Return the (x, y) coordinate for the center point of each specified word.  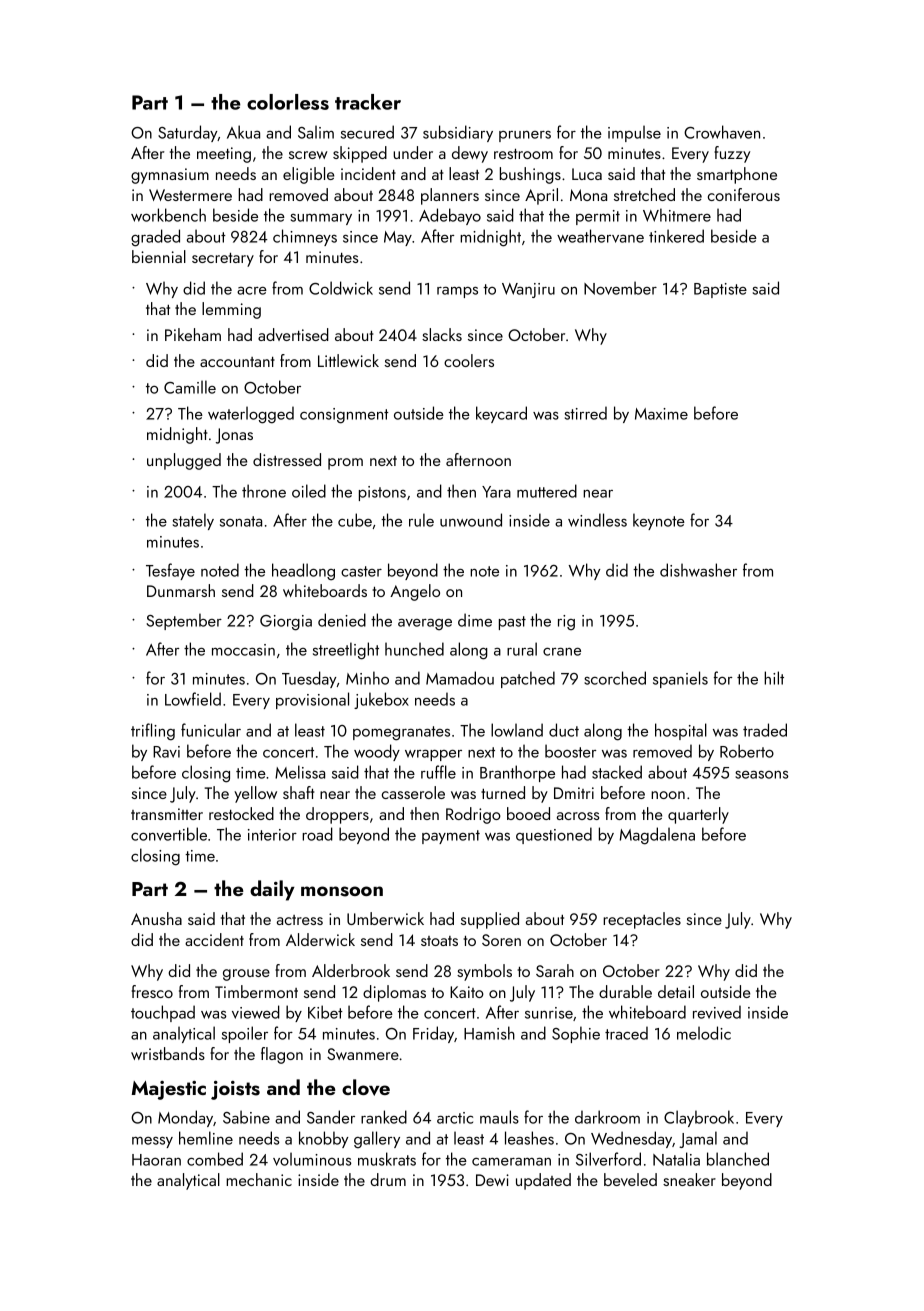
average (425, 625)
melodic (704, 1033)
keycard (501, 414)
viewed (256, 1012)
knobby (324, 1139)
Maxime (661, 414)
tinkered (676, 236)
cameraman (511, 1162)
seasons (762, 775)
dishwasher (698, 570)
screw (308, 155)
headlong (303, 572)
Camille (190, 387)
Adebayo (450, 216)
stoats (439, 941)
